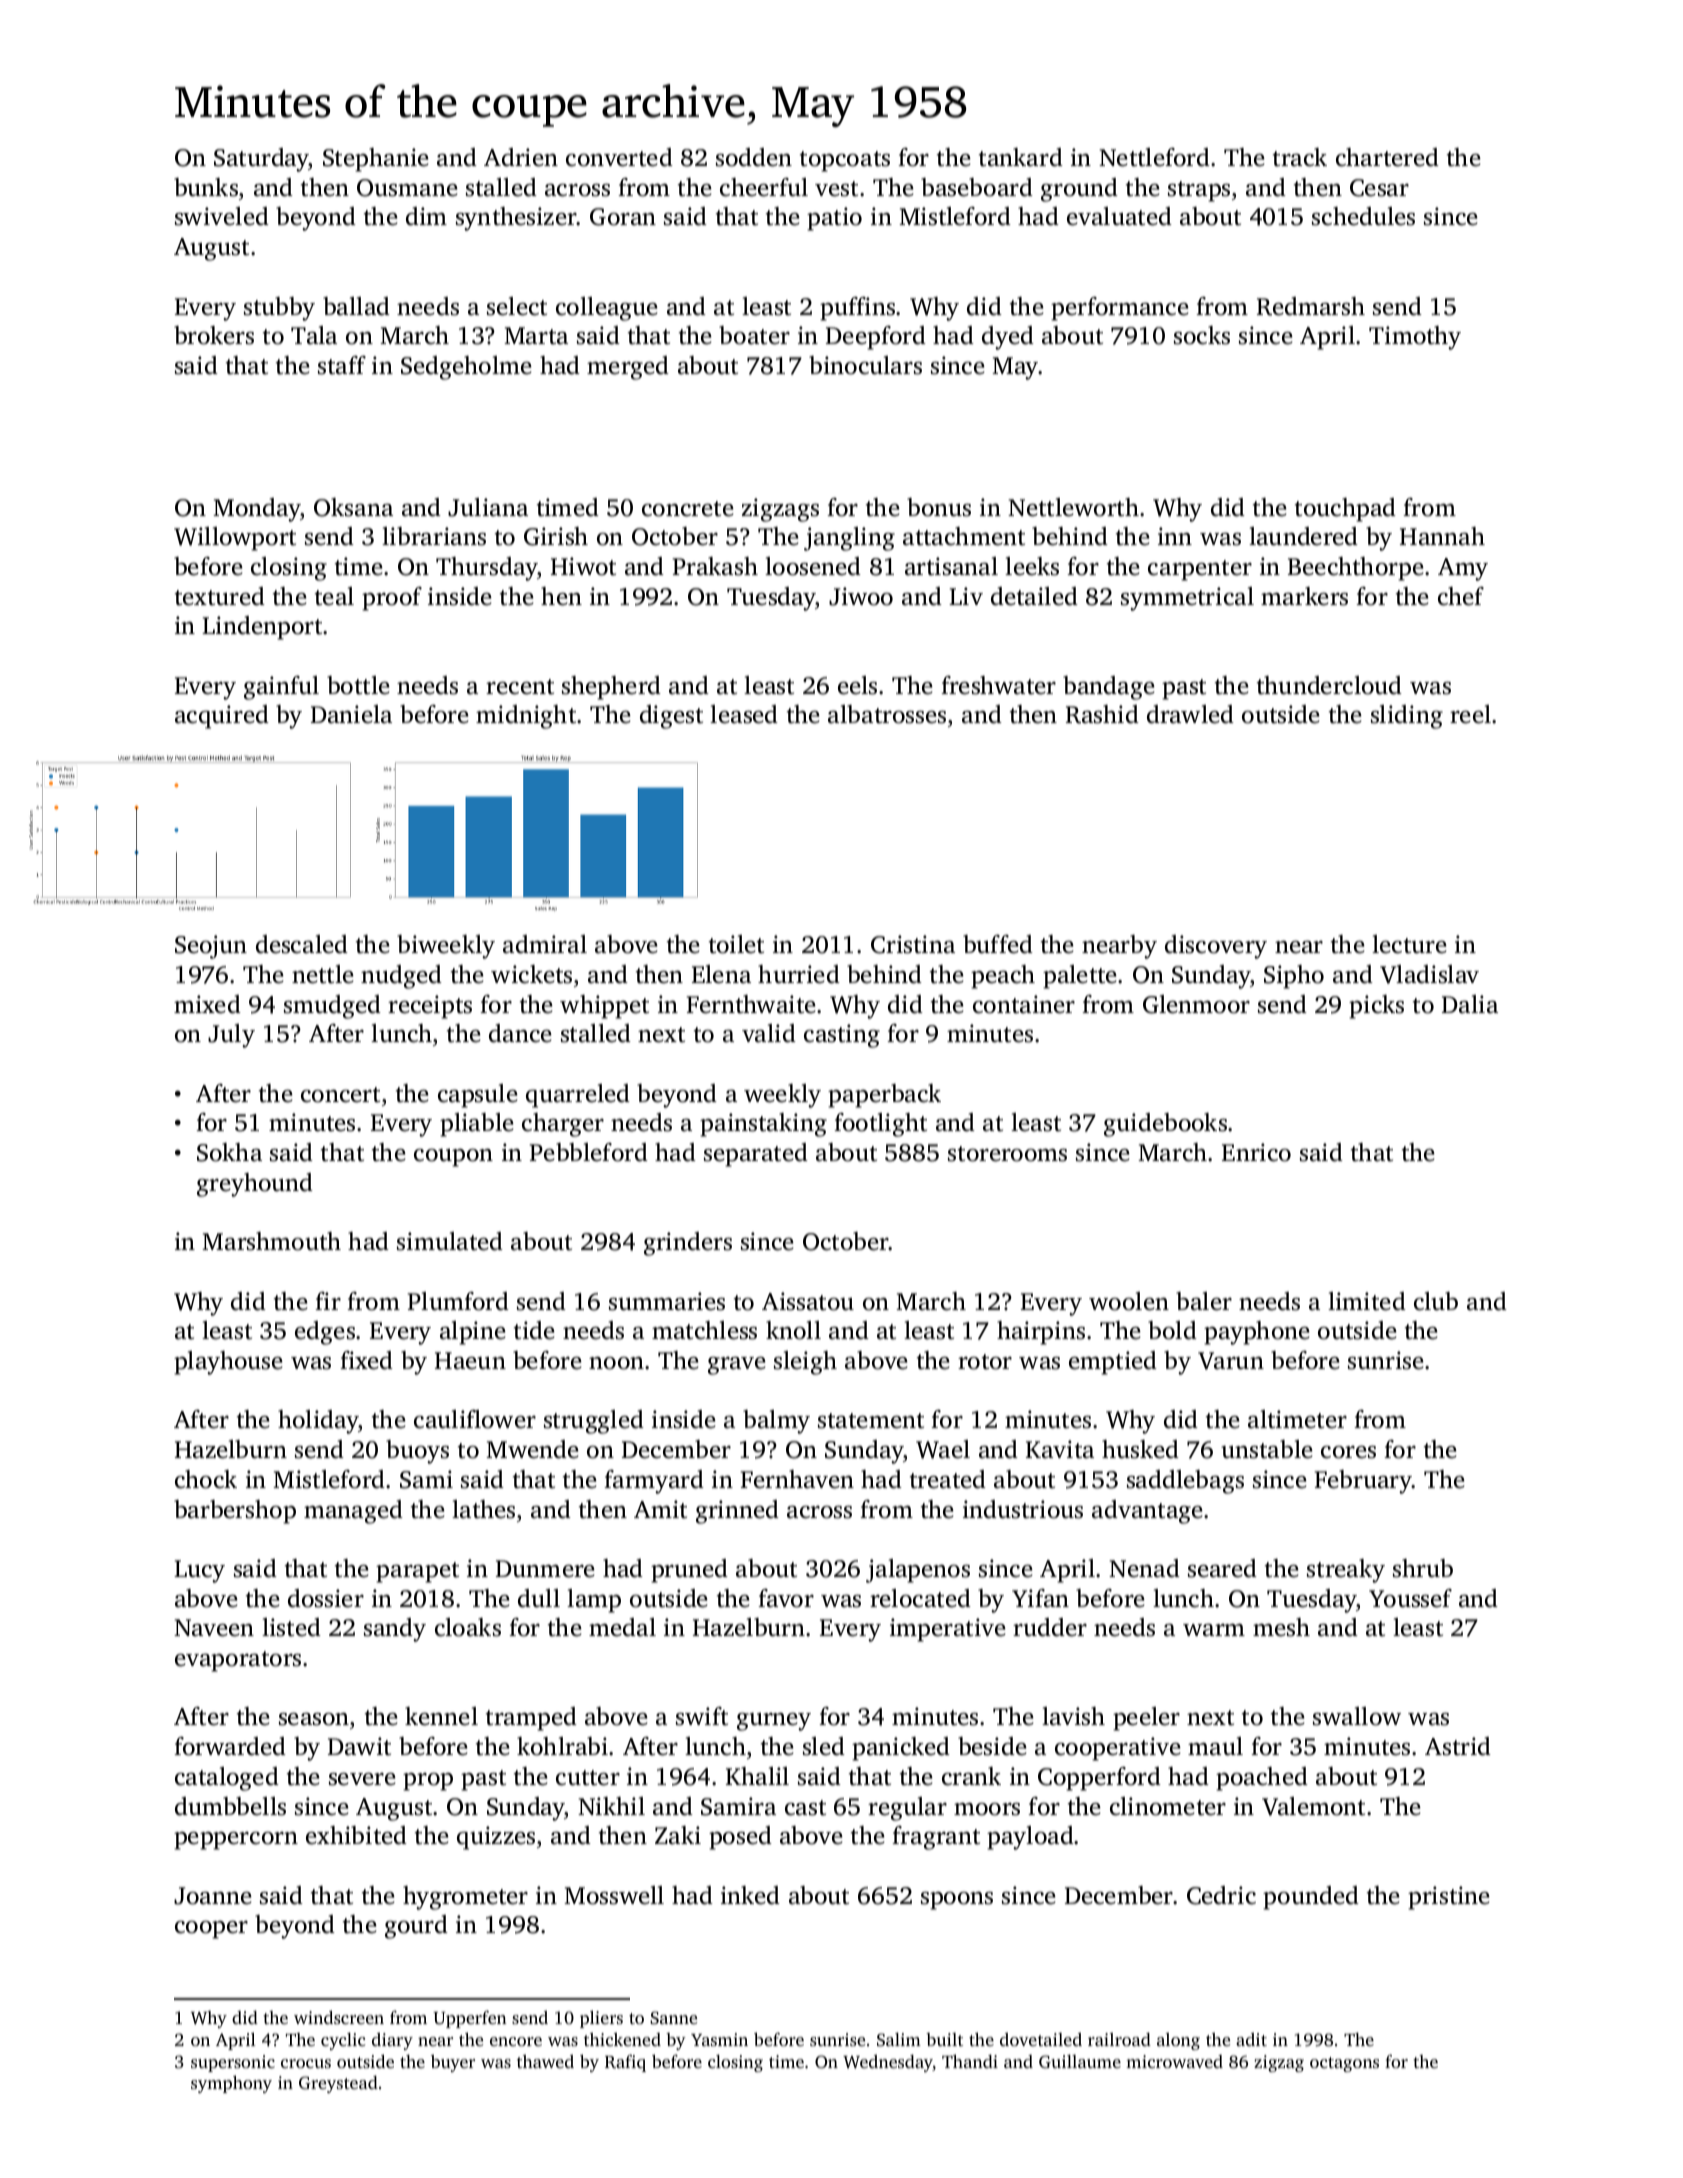 The image size is (1683, 2178). What do you see at coordinates (450, 1241) in the screenshot?
I see `simulated` at bounding box center [450, 1241].
